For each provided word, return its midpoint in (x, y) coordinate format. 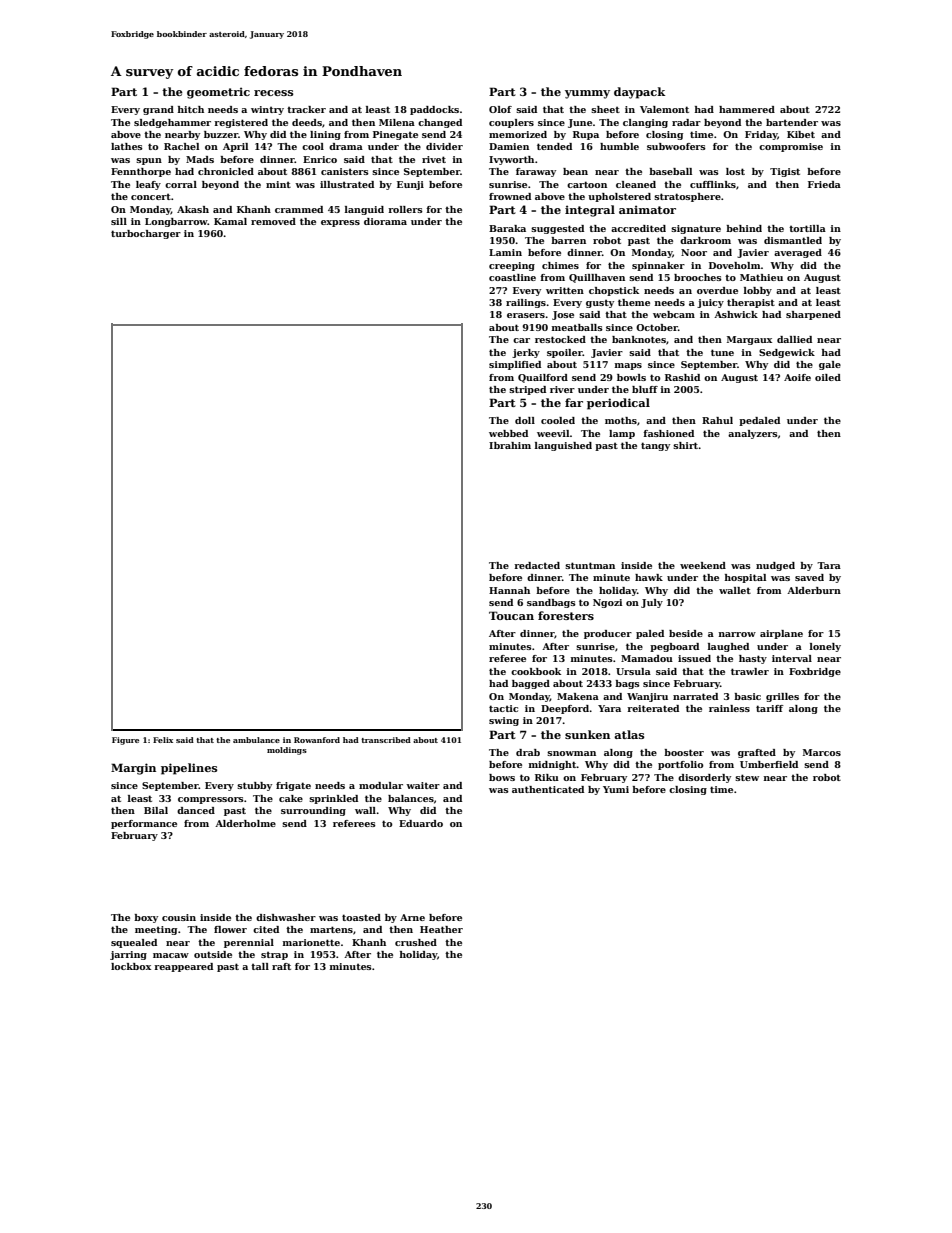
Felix (163, 740)
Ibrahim (510, 445)
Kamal (230, 221)
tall (260, 966)
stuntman (590, 565)
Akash (193, 209)
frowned (510, 196)
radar (686, 122)
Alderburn (814, 590)
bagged (531, 684)
